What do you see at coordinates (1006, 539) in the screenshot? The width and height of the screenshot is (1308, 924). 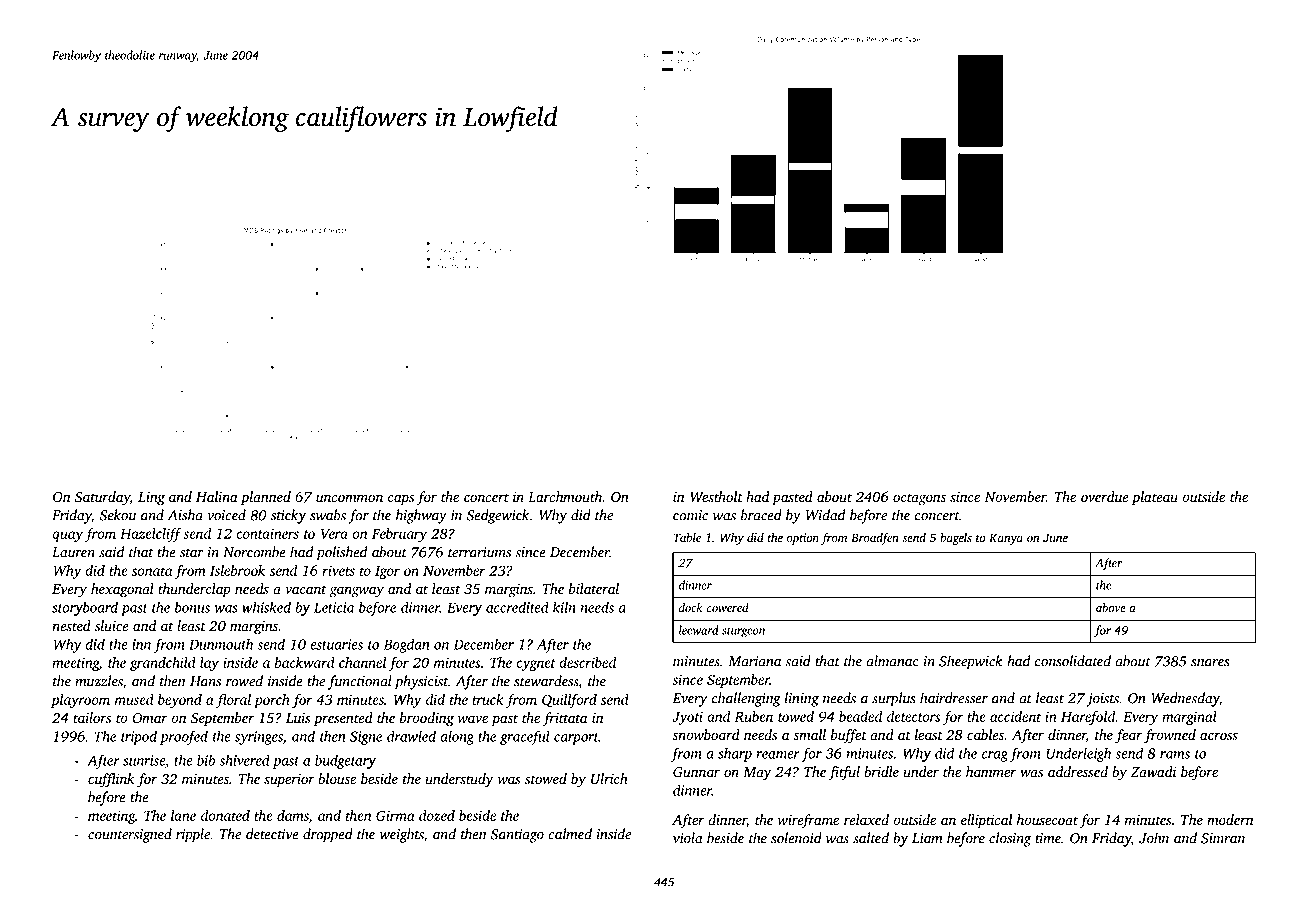 I see `Kanya` at bounding box center [1006, 539].
